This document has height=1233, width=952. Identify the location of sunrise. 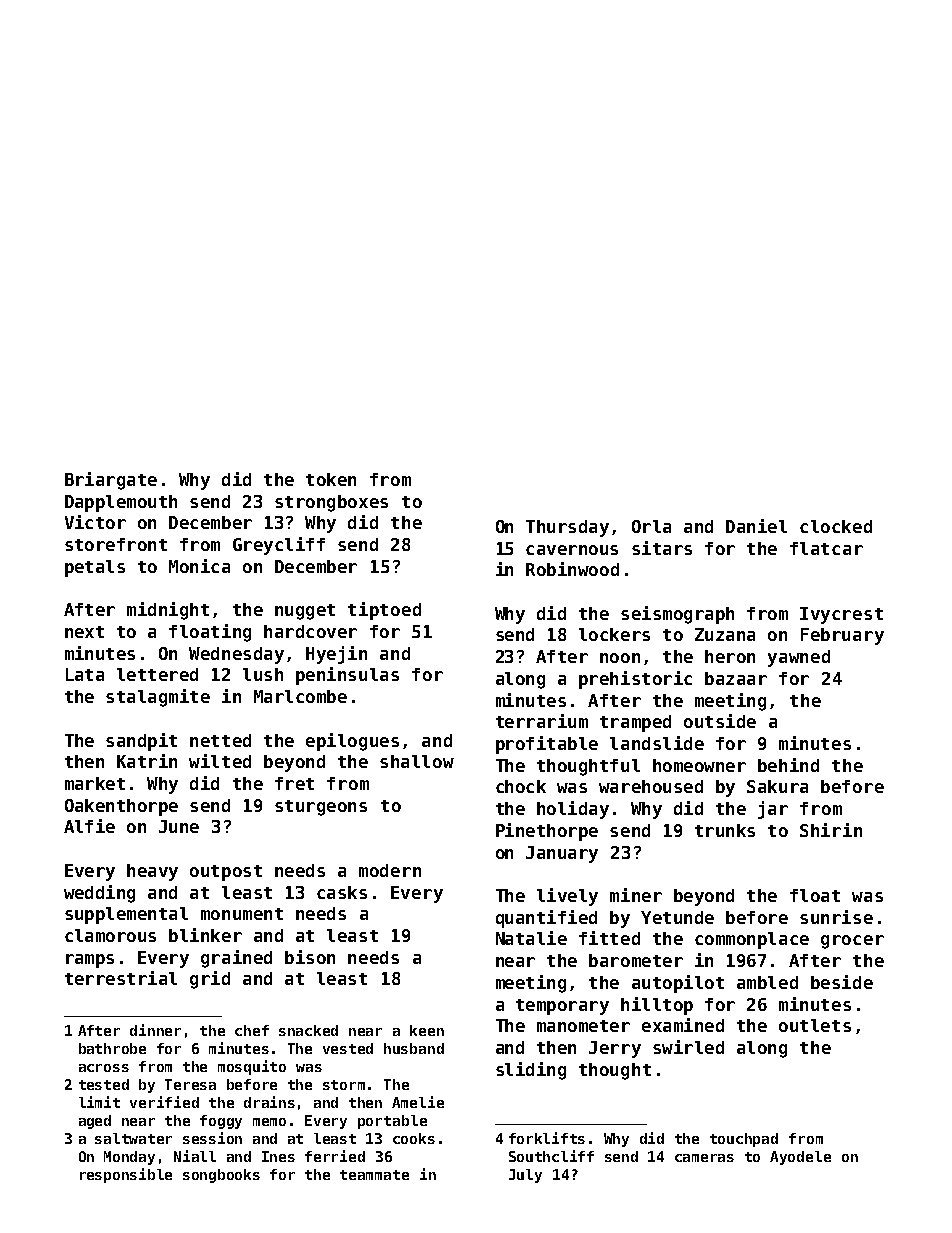
(836, 917).
